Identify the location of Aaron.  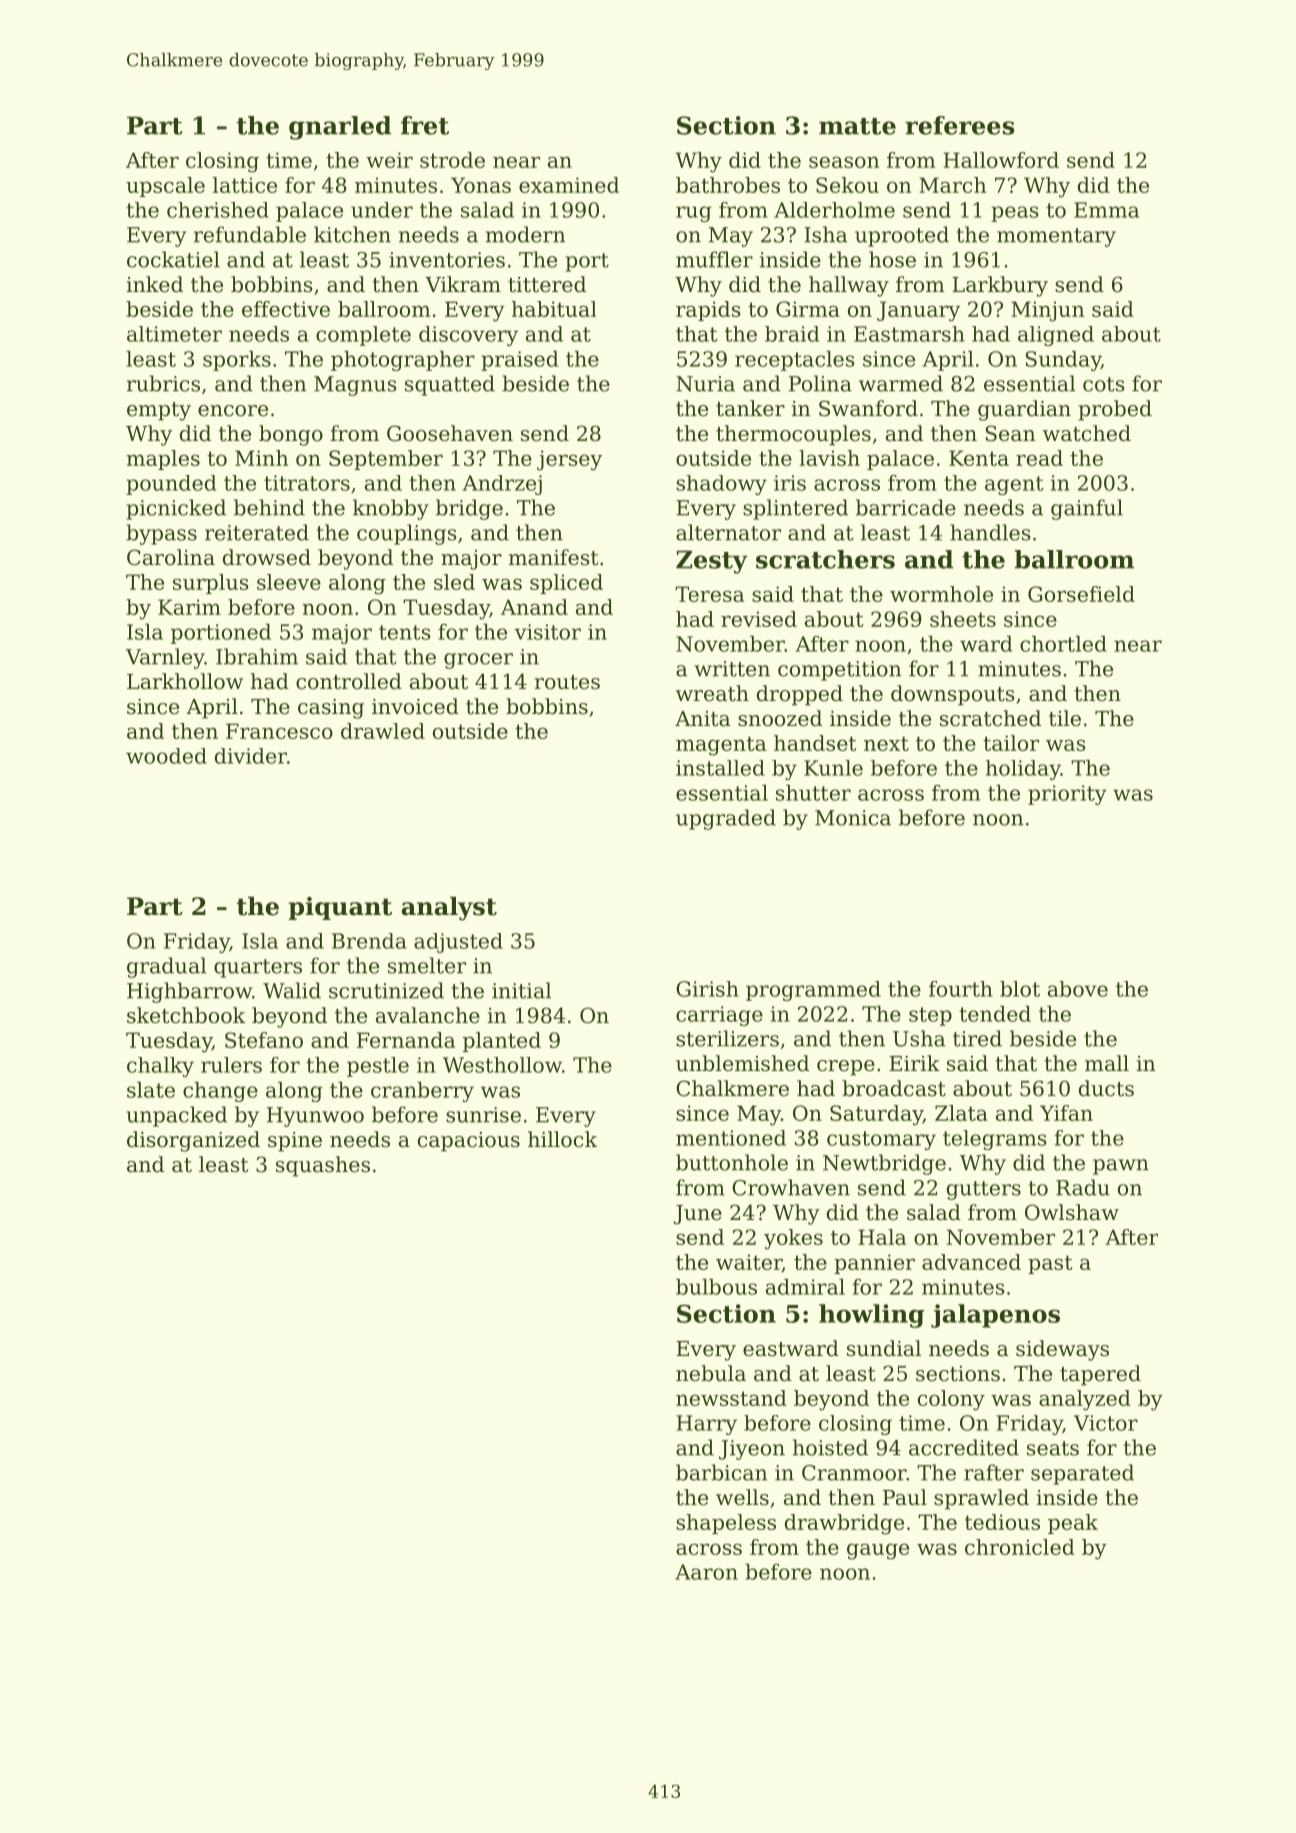
(706, 1572).
